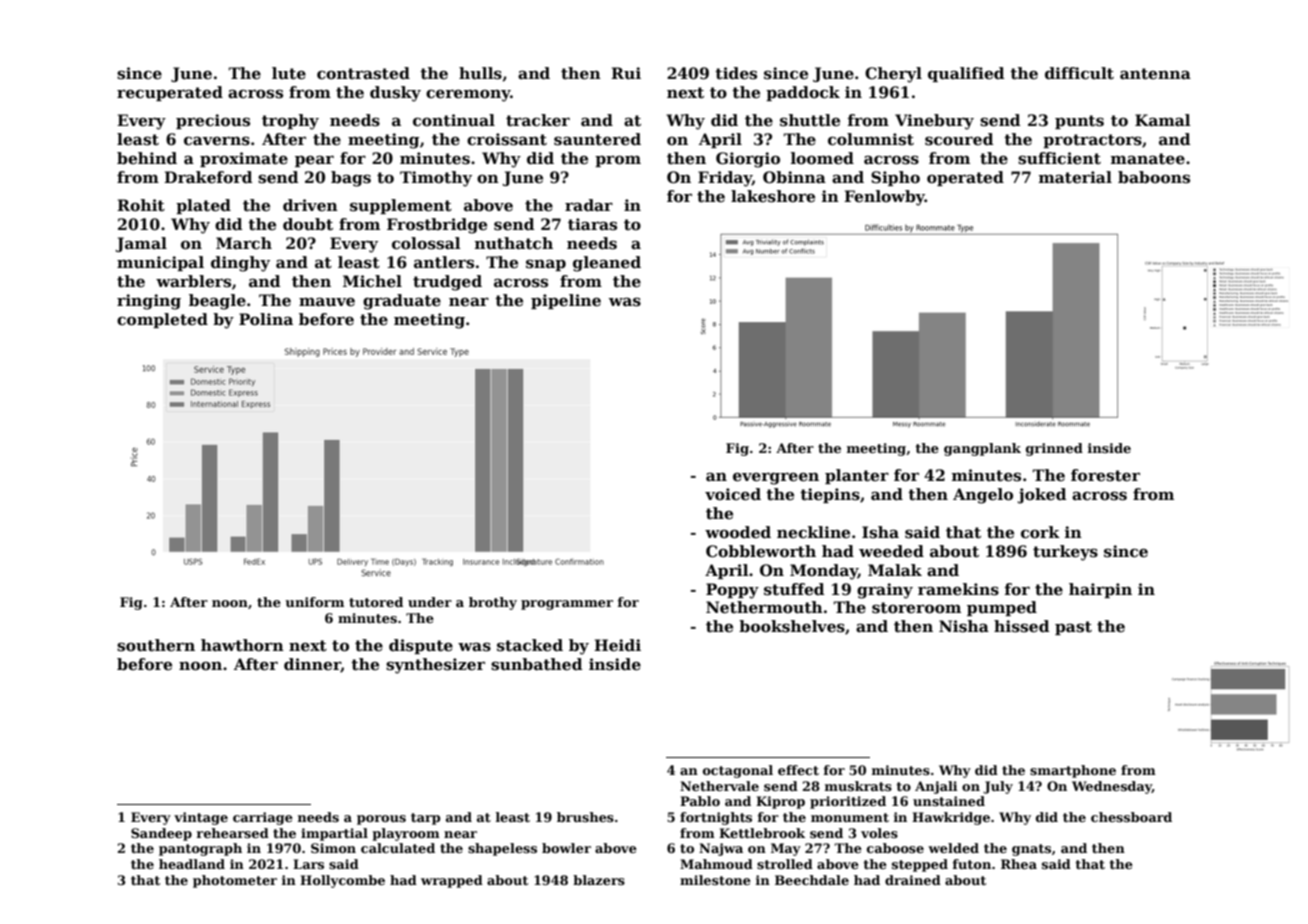 This image has height=924, width=1308. I want to click on gangplank, so click(982, 449).
